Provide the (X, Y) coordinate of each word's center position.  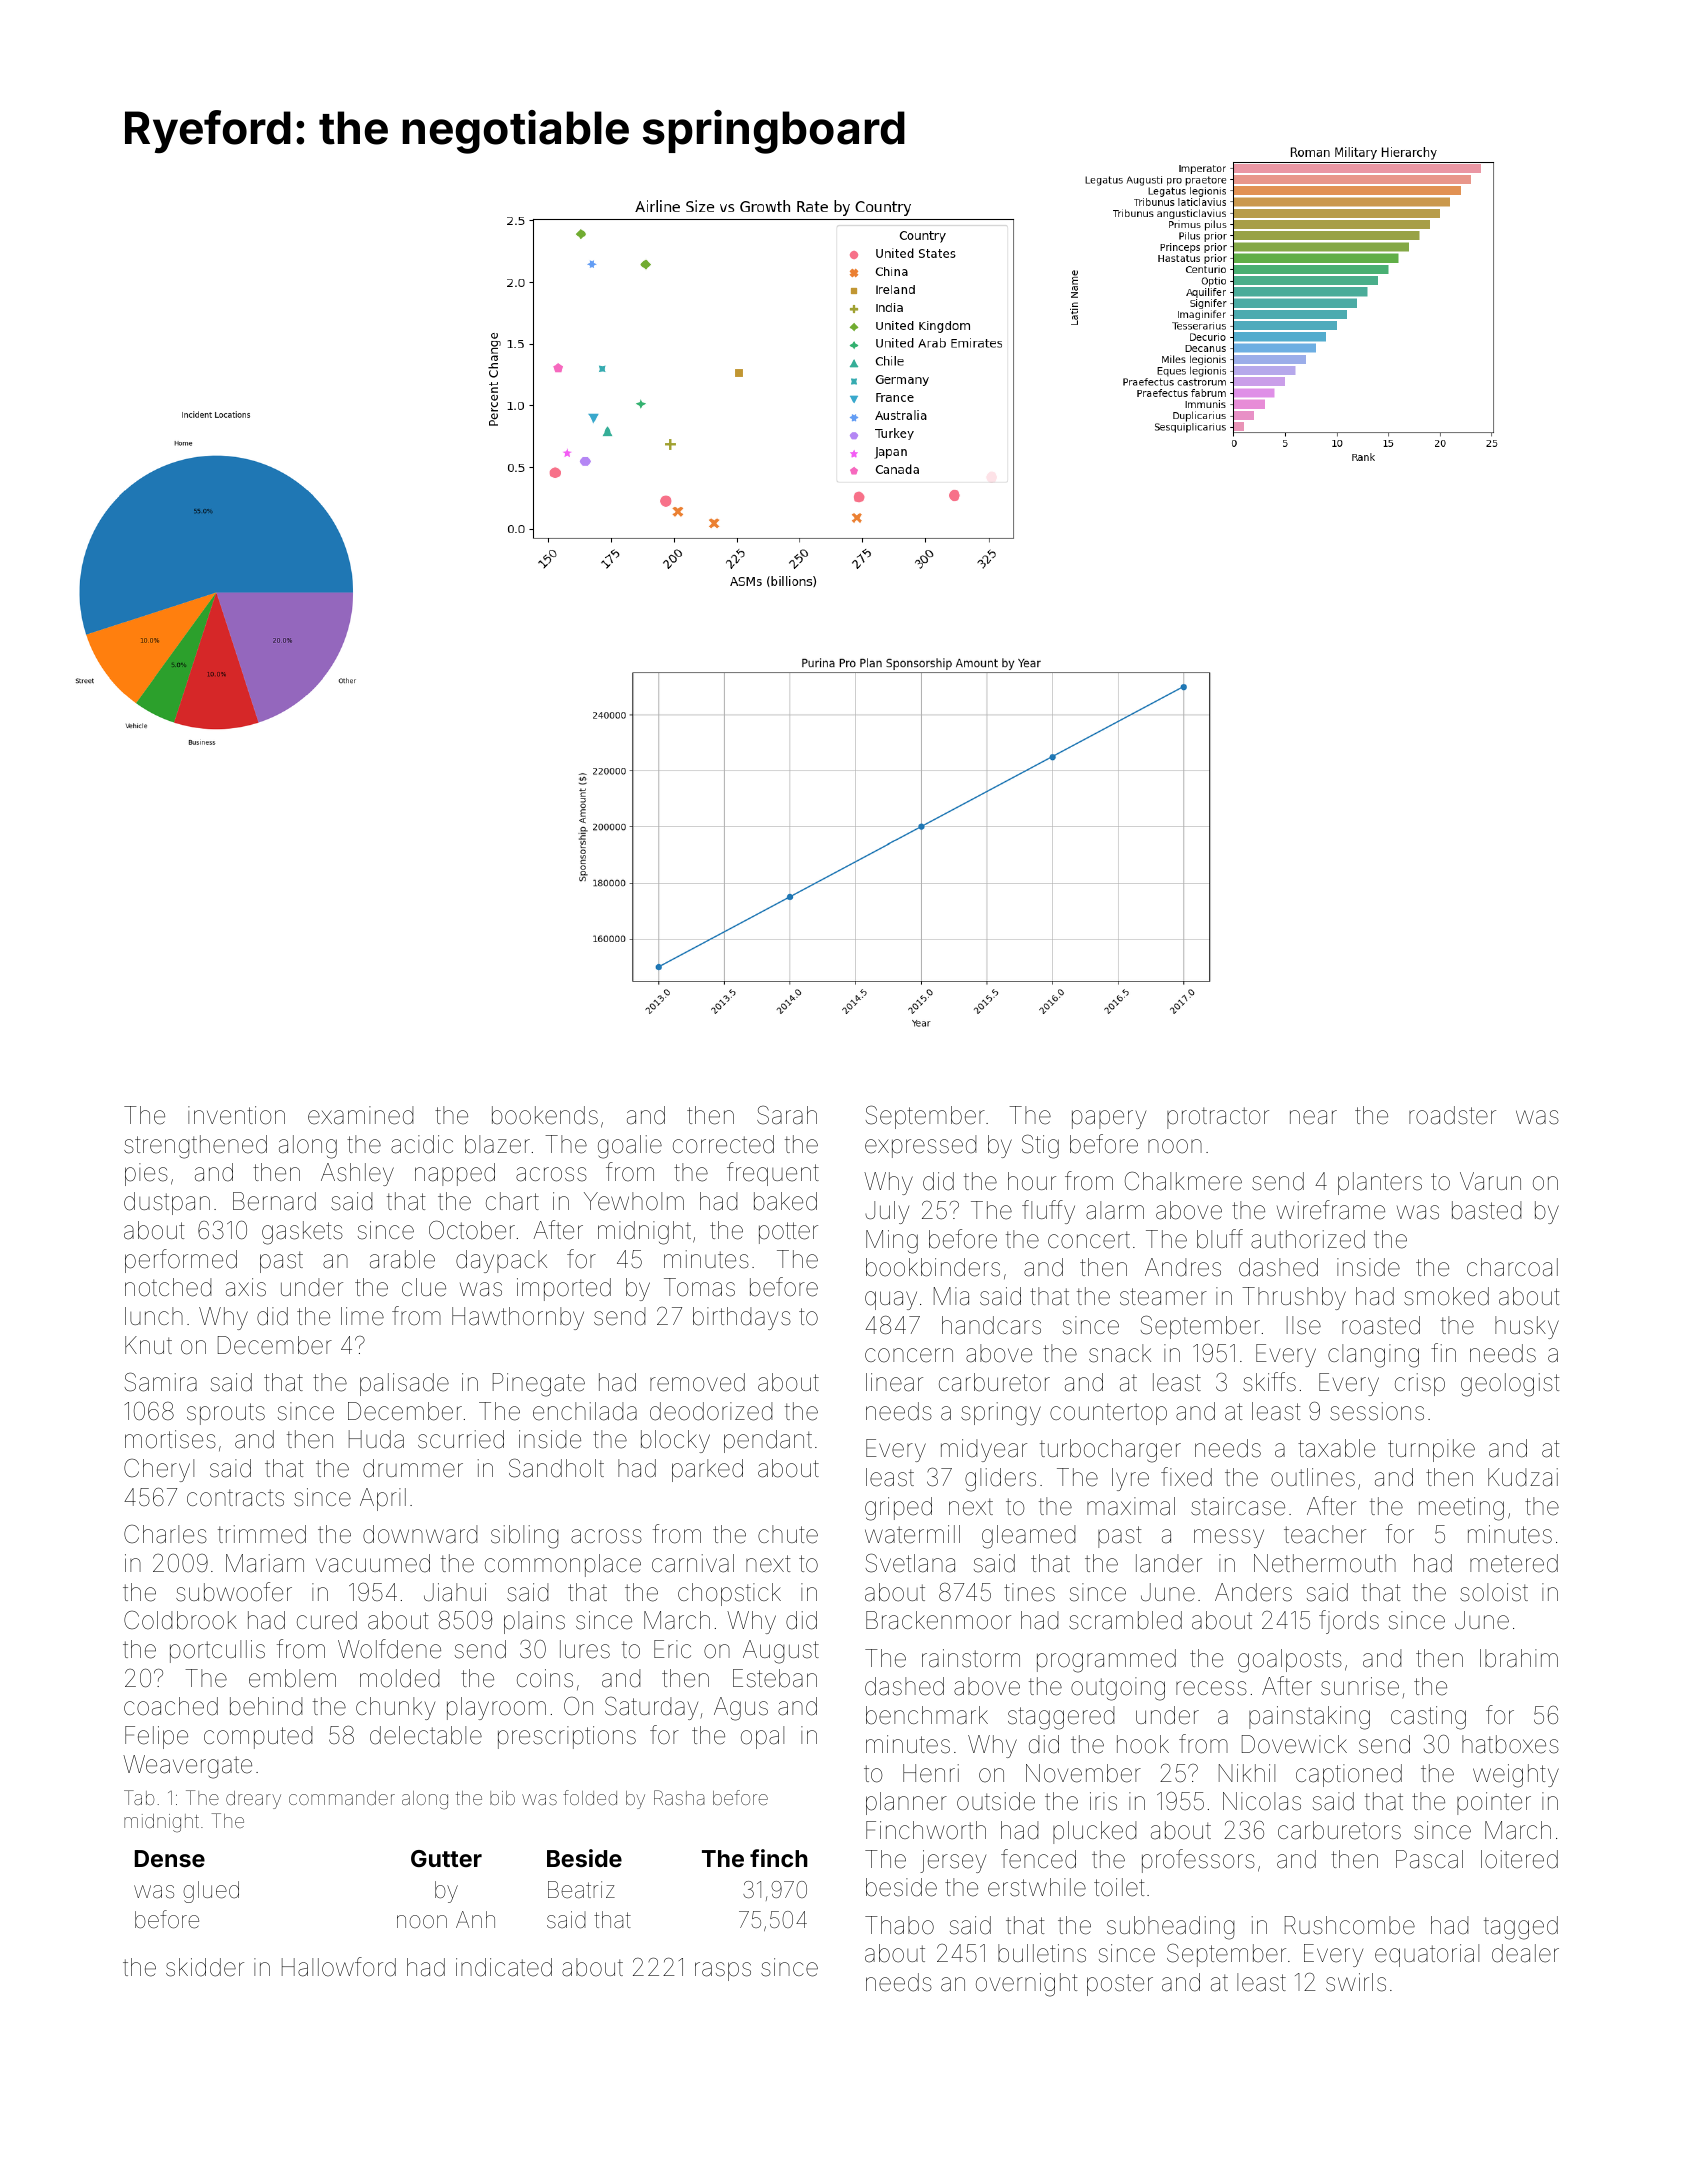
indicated (504, 1967)
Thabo (899, 1925)
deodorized (711, 1411)
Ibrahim (1519, 1658)
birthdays (742, 1318)
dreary (253, 1800)
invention (236, 1115)
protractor (1218, 1118)
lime (362, 1316)
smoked (1446, 1296)
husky (1527, 1327)
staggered (1061, 1718)
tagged (1521, 1928)
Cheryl (159, 1470)
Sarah (787, 1115)
